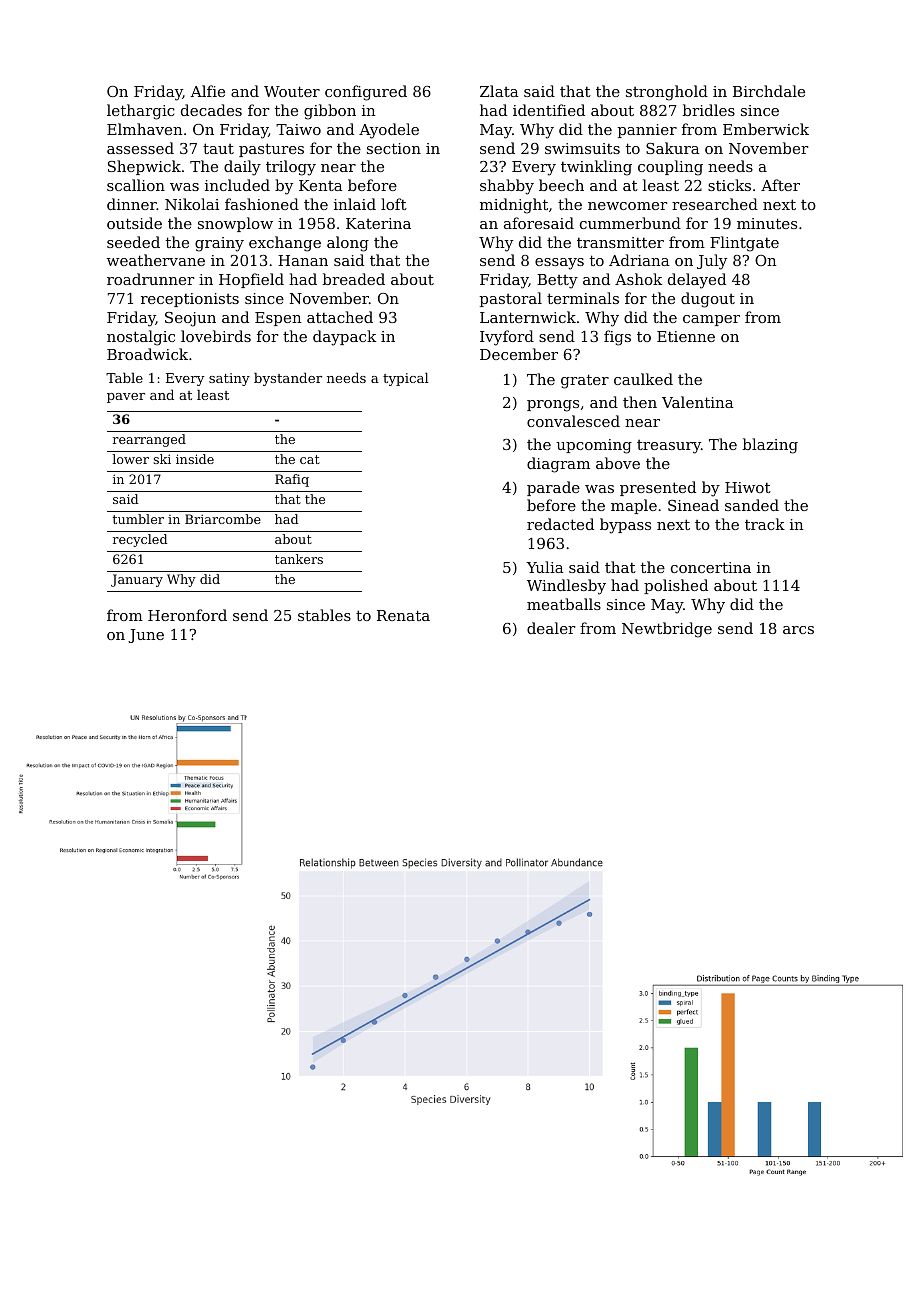 The height and width of the document is (1308, 924). What do you see at coordinates (187, 615) in the document?
I see `Heronford` at bounding box center [187, 615].
